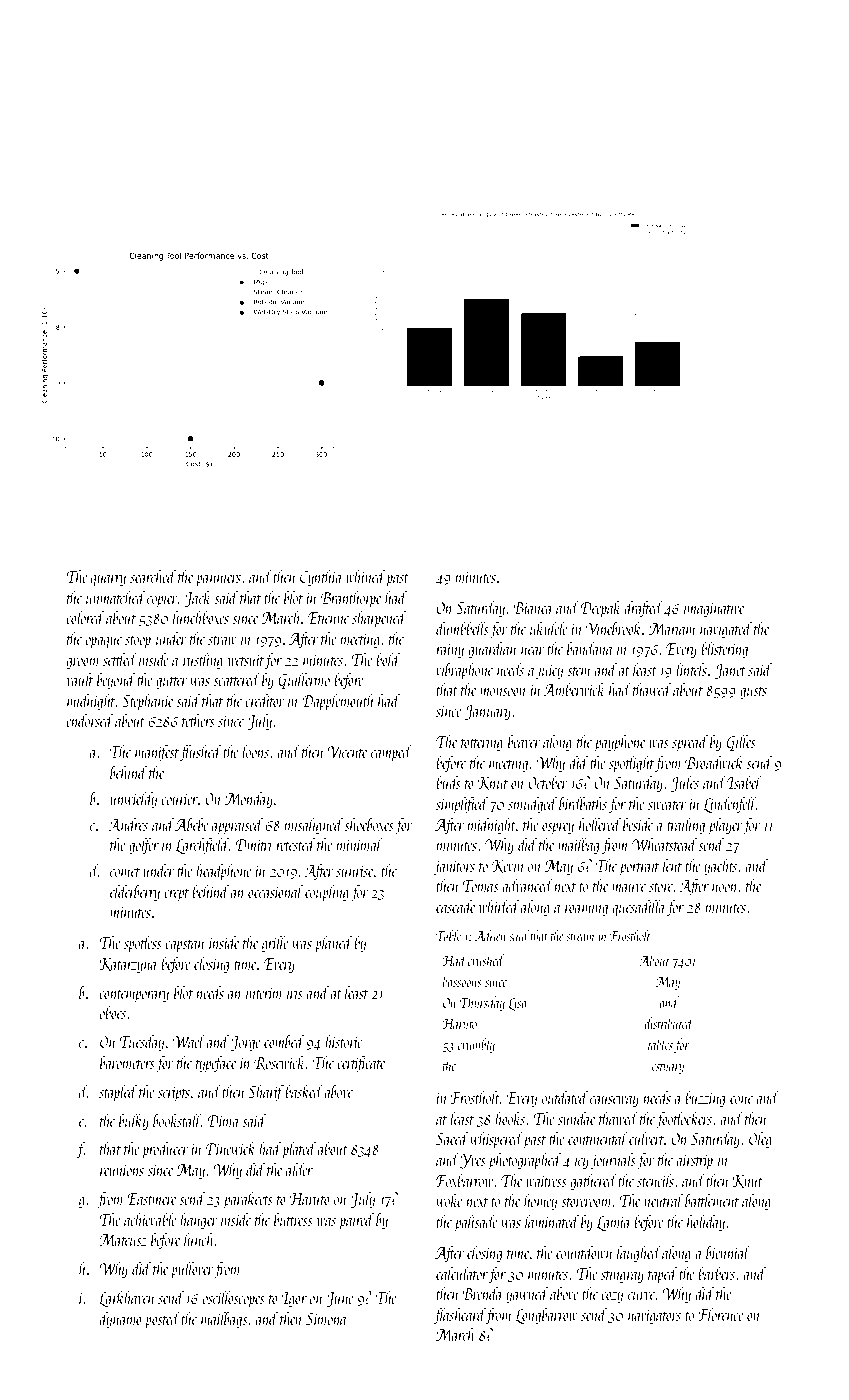 This image has width=849, height=1400. Describe the element at coordinates (162, 1320) in the image. I see `posted` at that location.
